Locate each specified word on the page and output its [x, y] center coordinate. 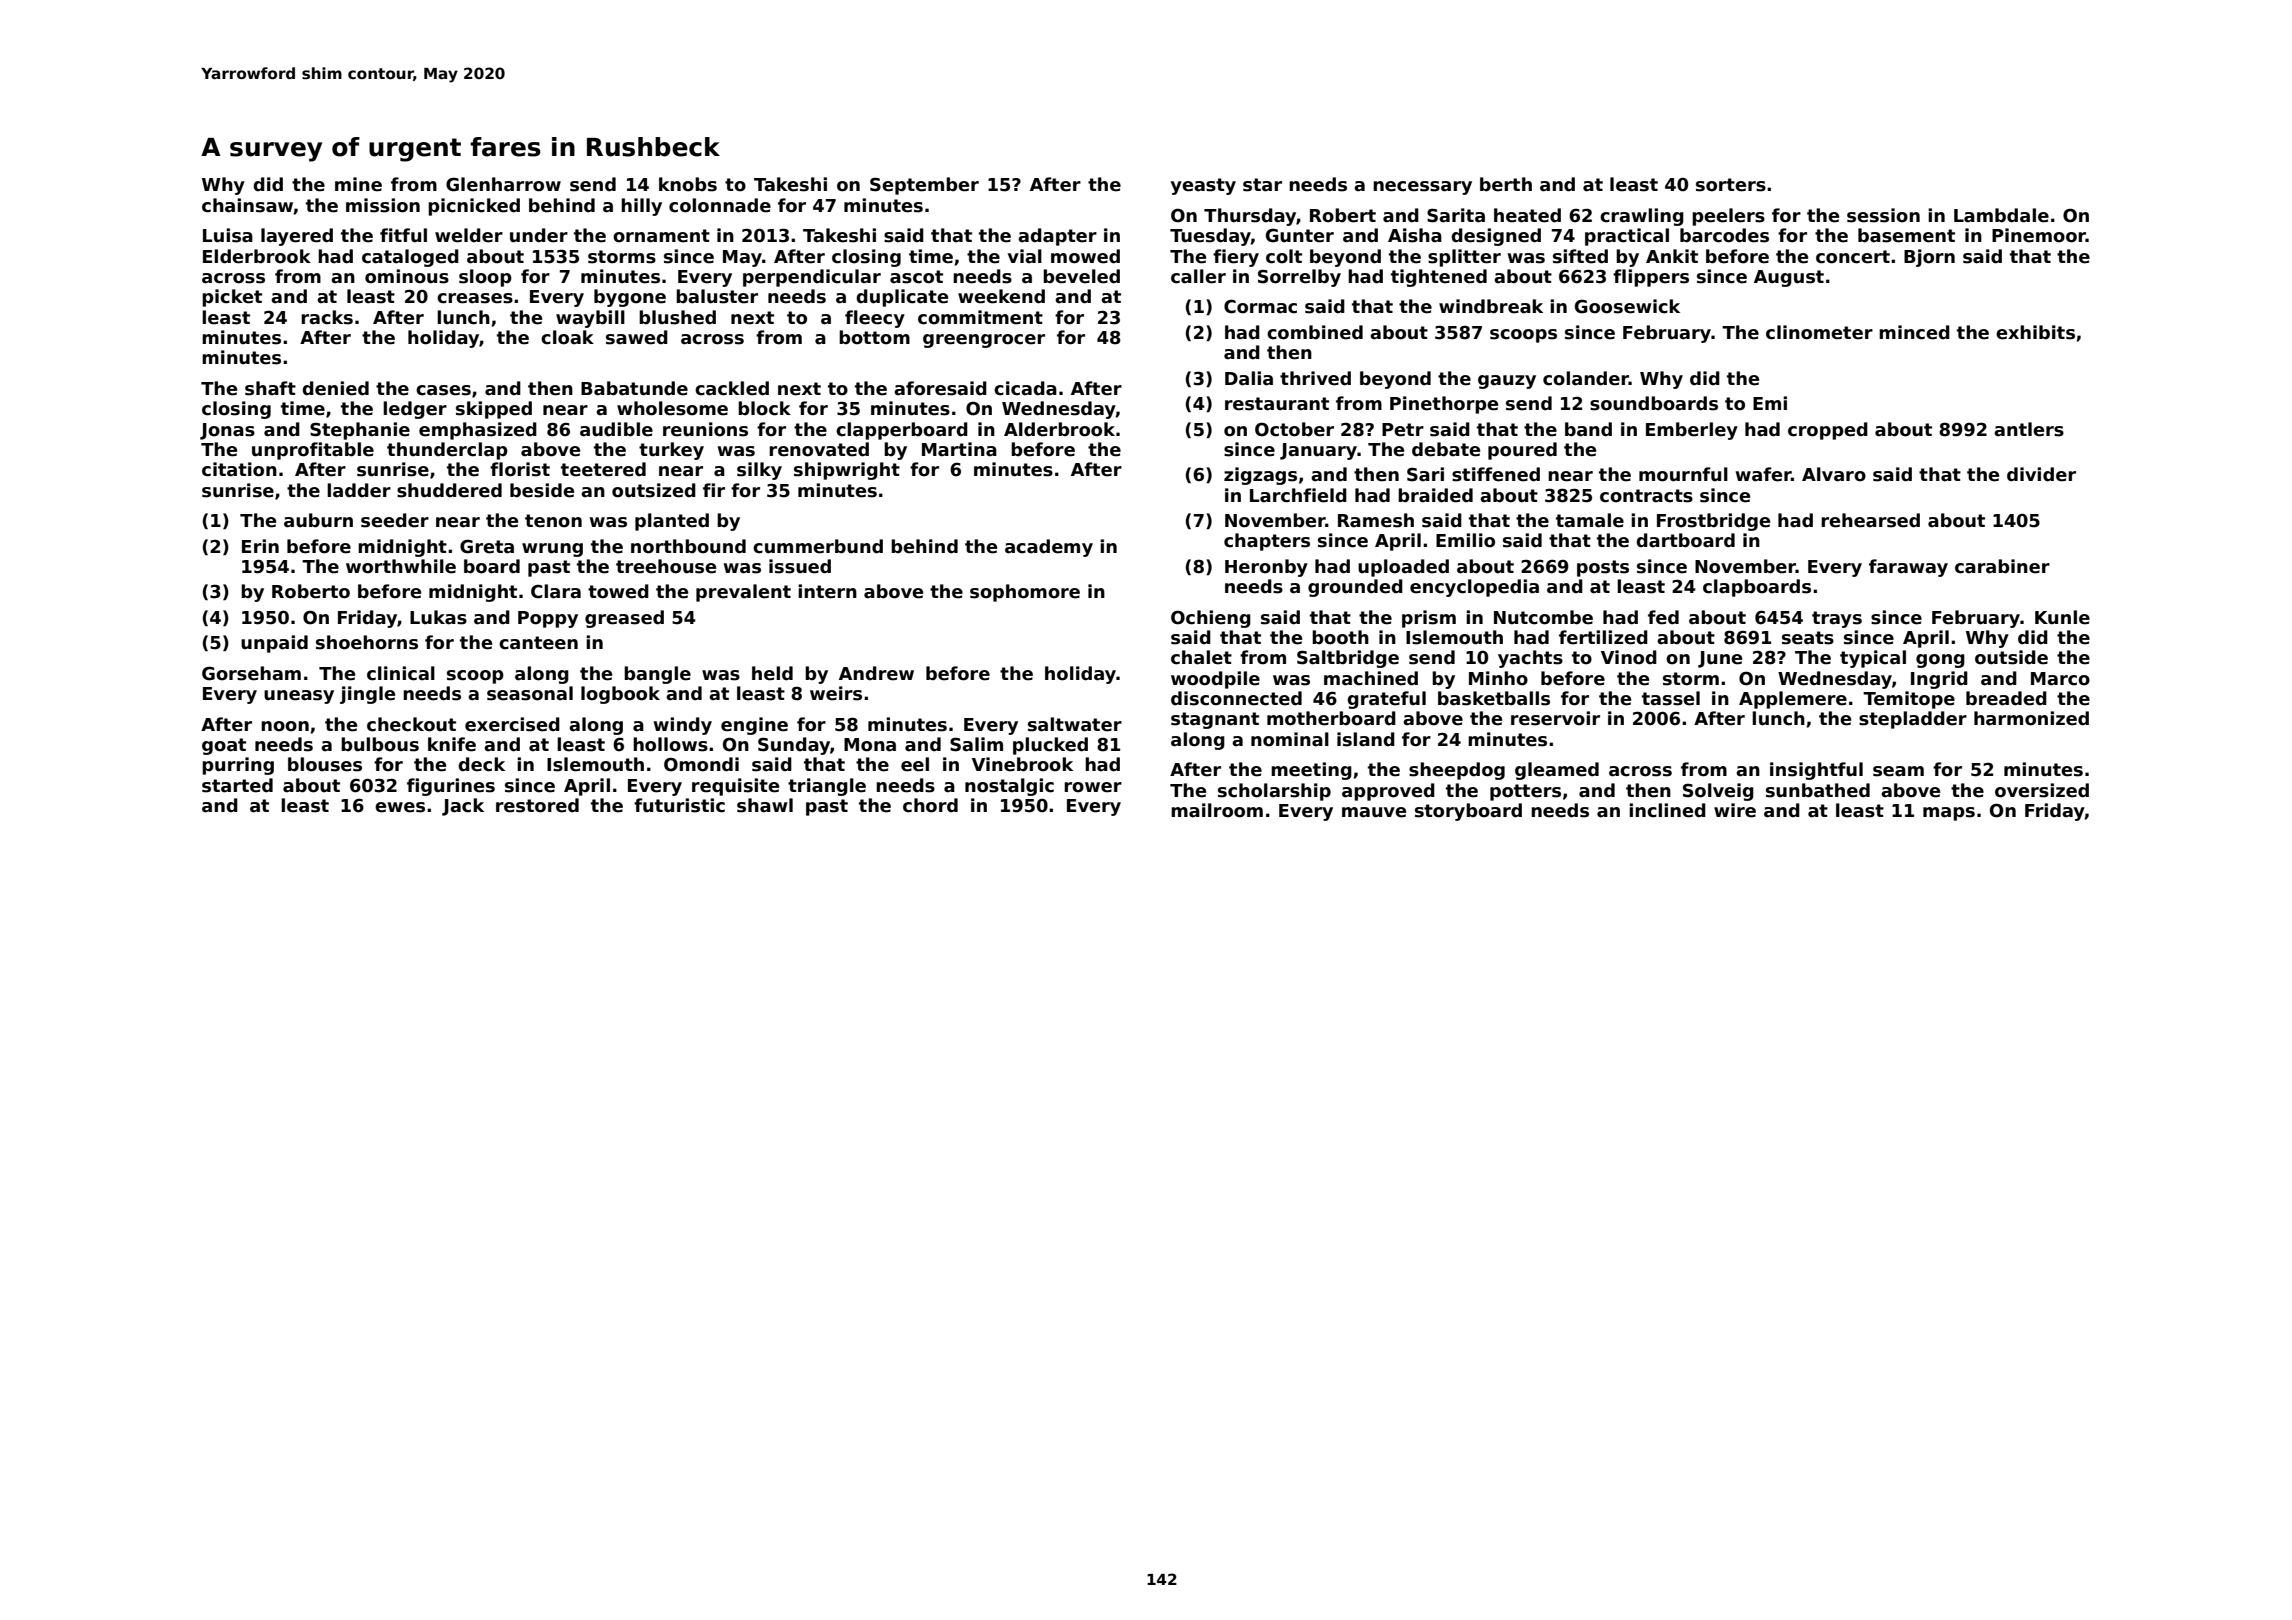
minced [1914, 332]
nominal [1290, 739]
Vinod [1629, 657]
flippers [1651, 278]
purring [238, 766]
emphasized [478, 431]
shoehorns [367, 642]
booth [1340, 637]
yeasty [1203, 186]
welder [469, 235]
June [1720, 659]
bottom [874, 337]
